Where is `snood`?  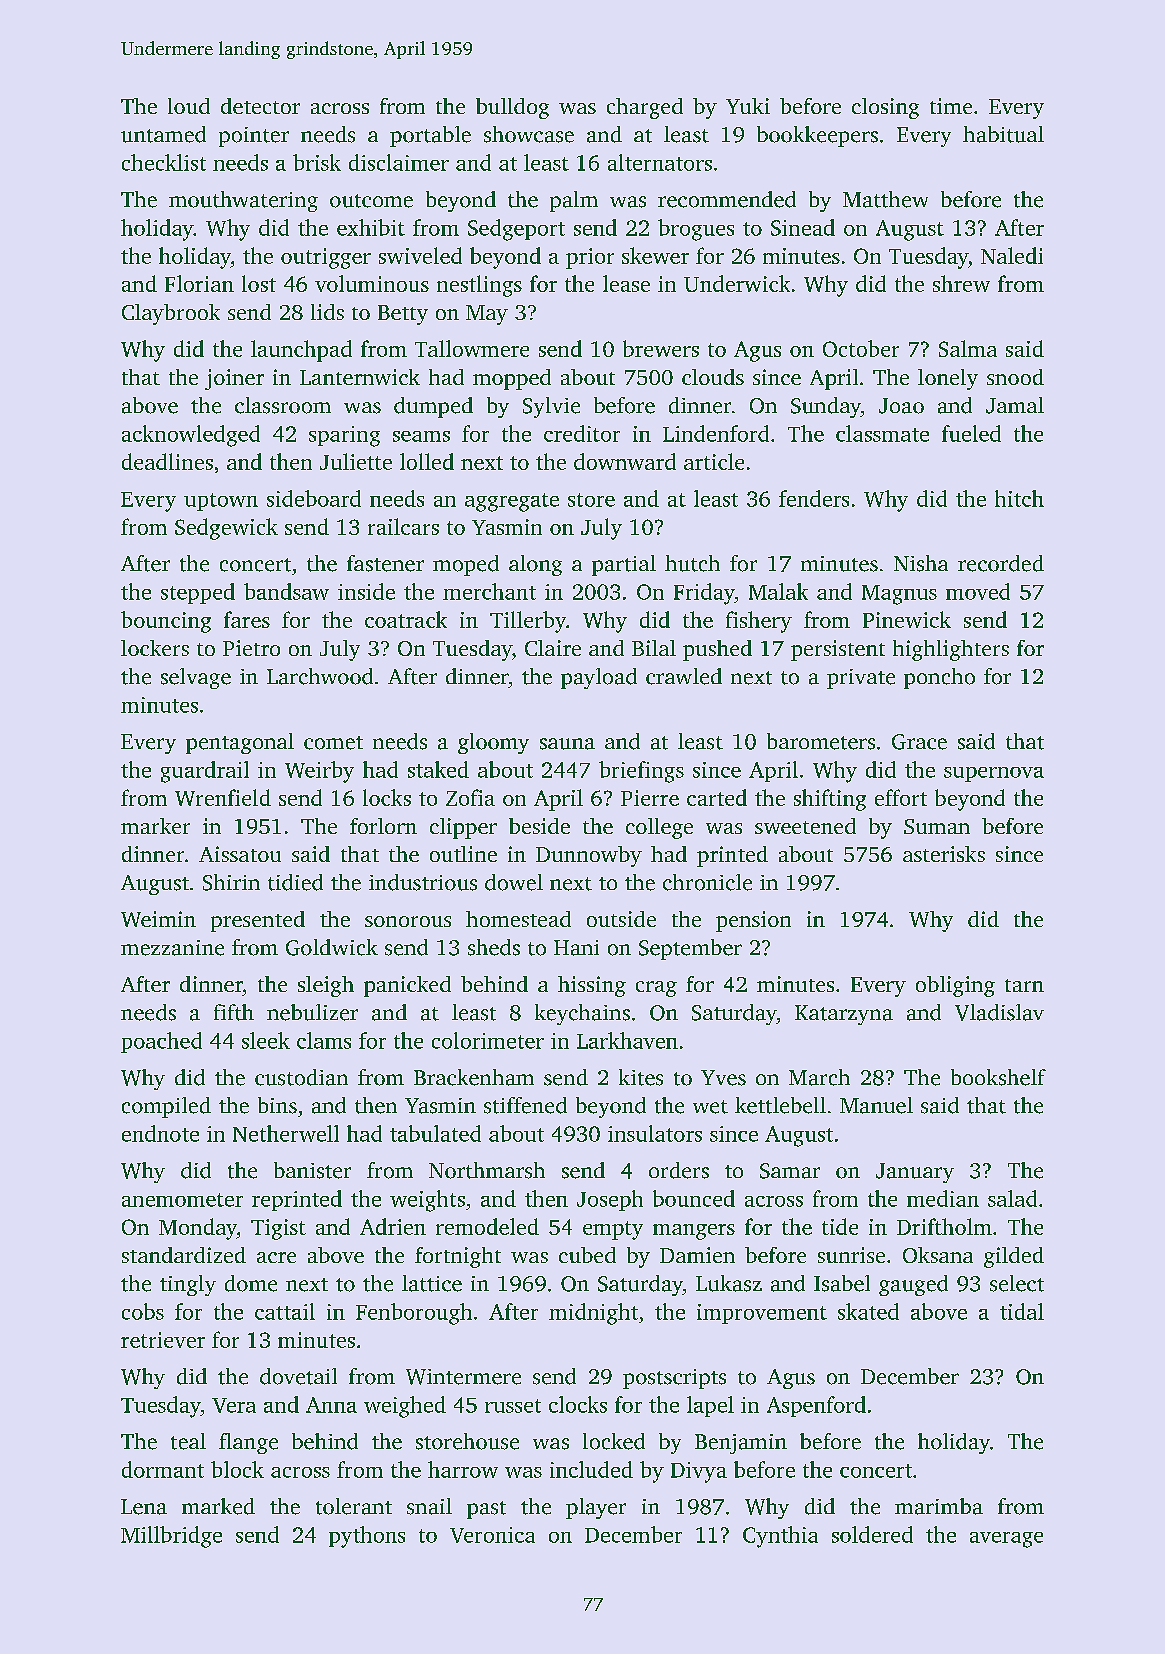 snood is located at coordinates (1015, 377).
